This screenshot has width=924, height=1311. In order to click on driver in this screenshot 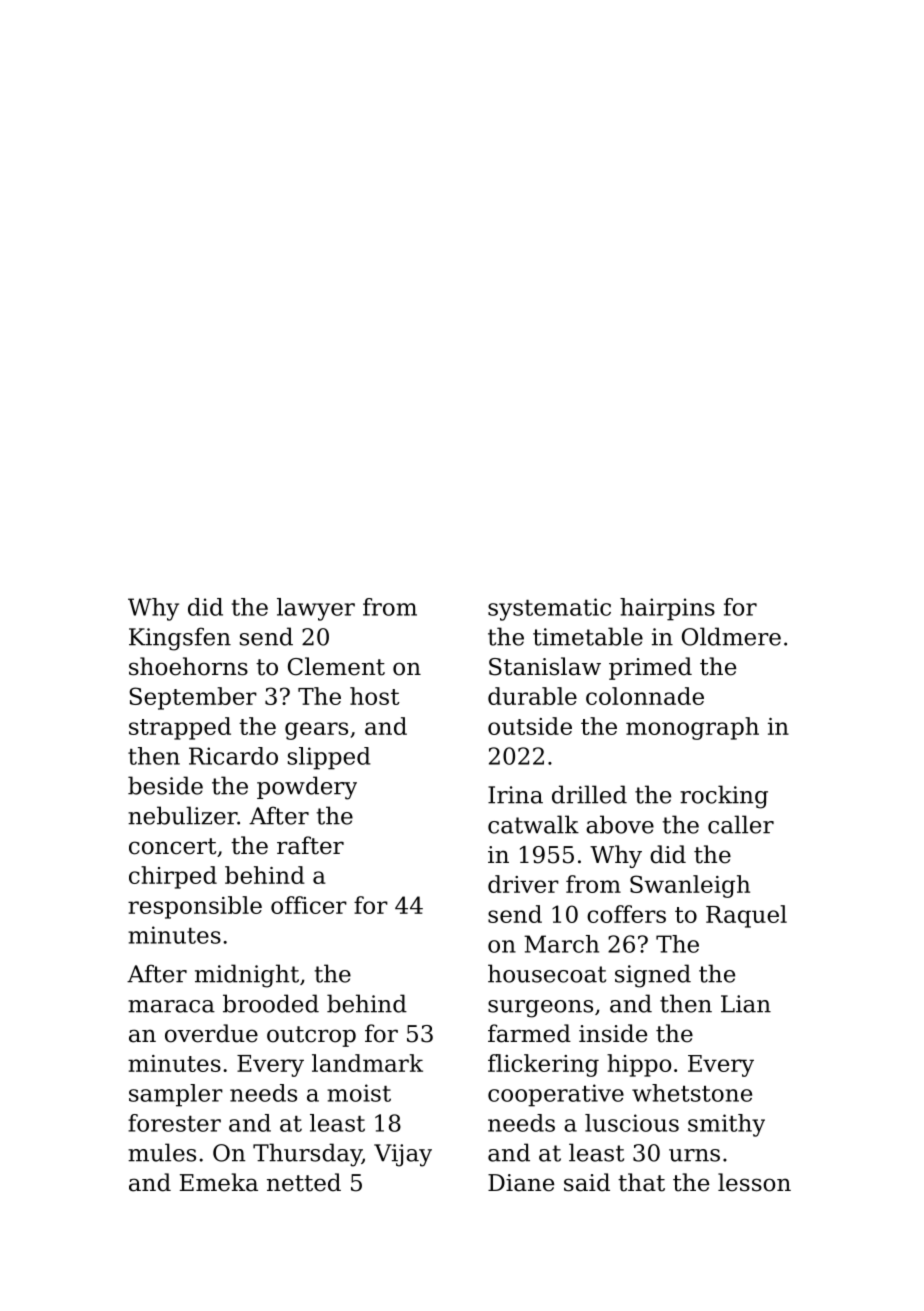, I will do `click(523, 884)`.
